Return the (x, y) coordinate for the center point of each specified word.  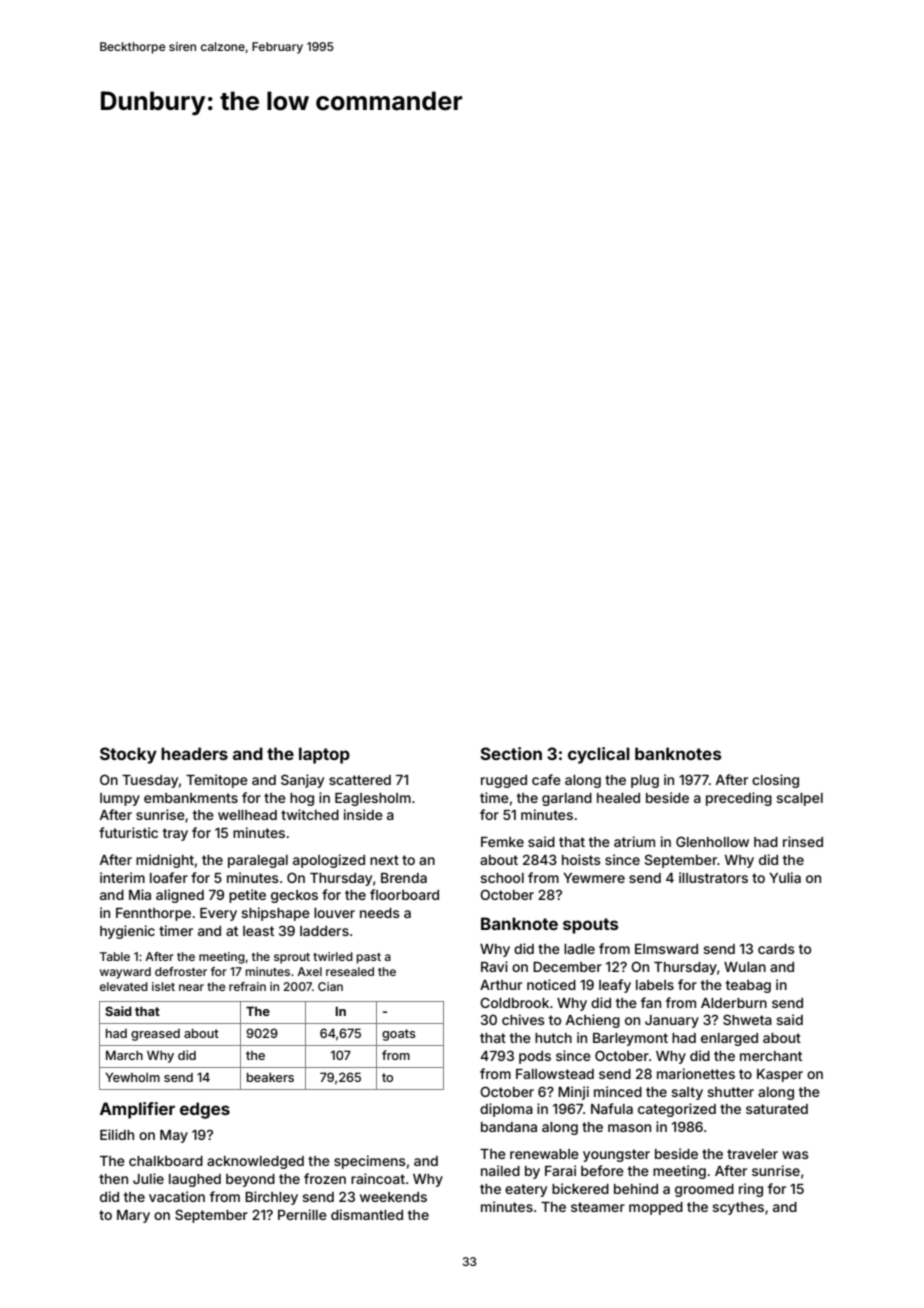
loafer (169, 877)
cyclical (599, 755)
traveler (752, 1154)
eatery (526, 1190)
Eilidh (117, 1134)
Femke (502, 842)
